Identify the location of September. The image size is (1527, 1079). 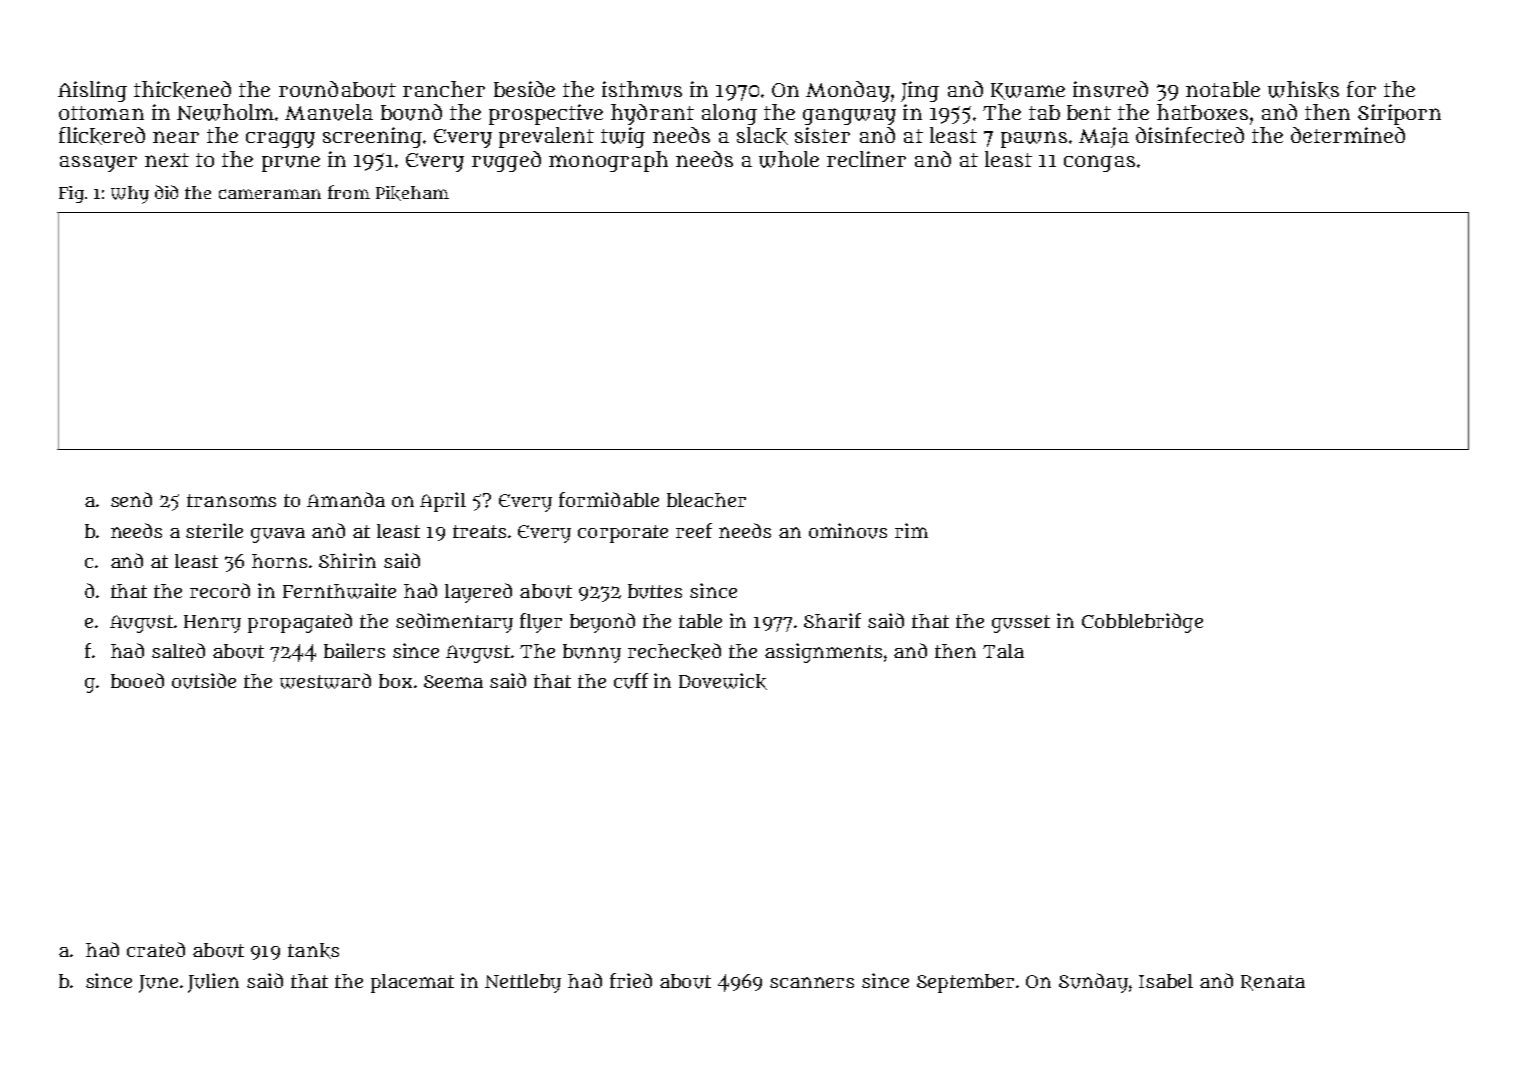
(965, 983).
